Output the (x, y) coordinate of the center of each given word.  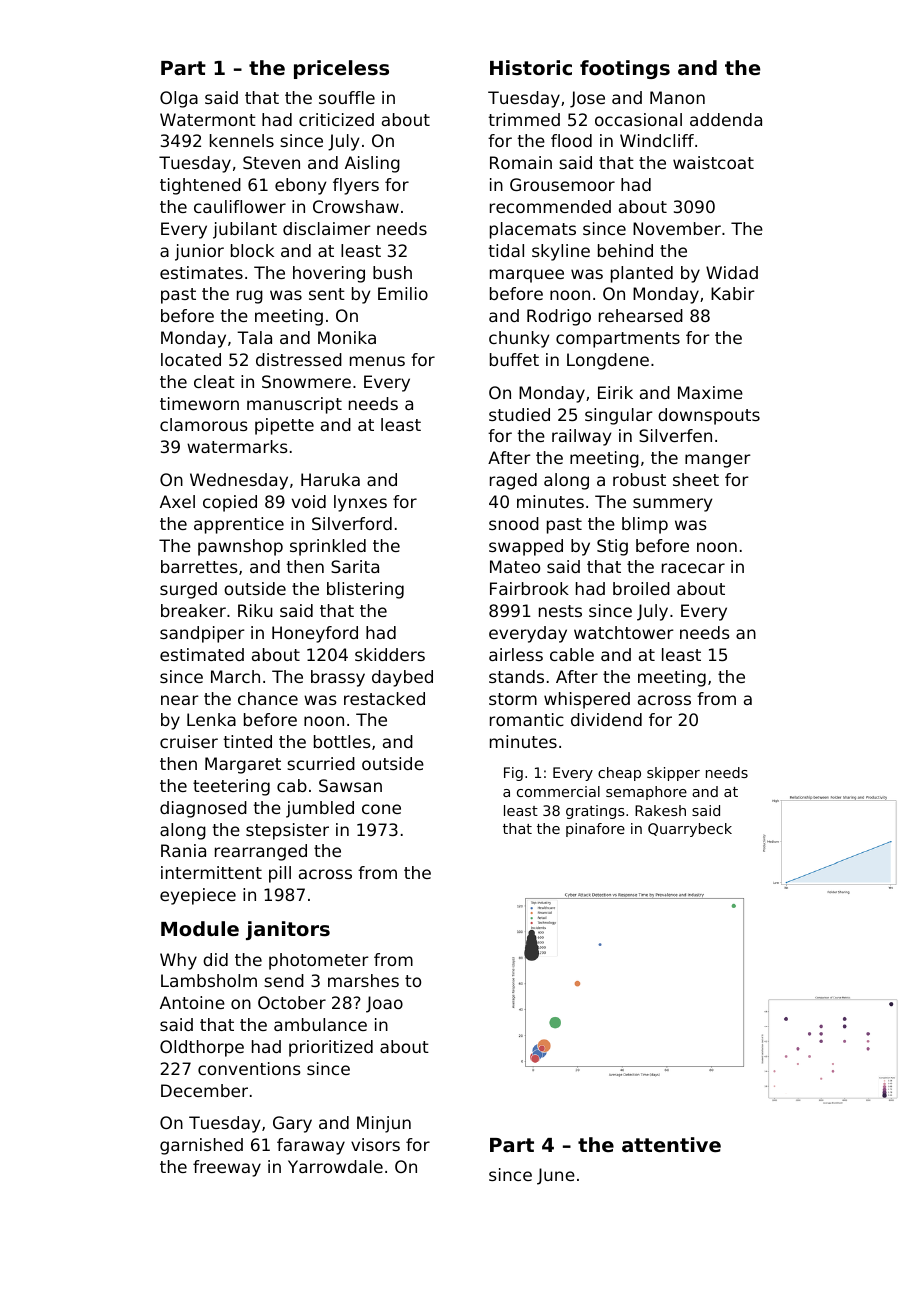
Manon (677, 97)
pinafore (595, 830)
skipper (673, 774)
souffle (347, 97)
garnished (201, 1146)
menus (377, 361)
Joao (384, 1004)
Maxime (710, 392)
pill (280, 874)
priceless (341, 69)
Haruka (330, 479)
